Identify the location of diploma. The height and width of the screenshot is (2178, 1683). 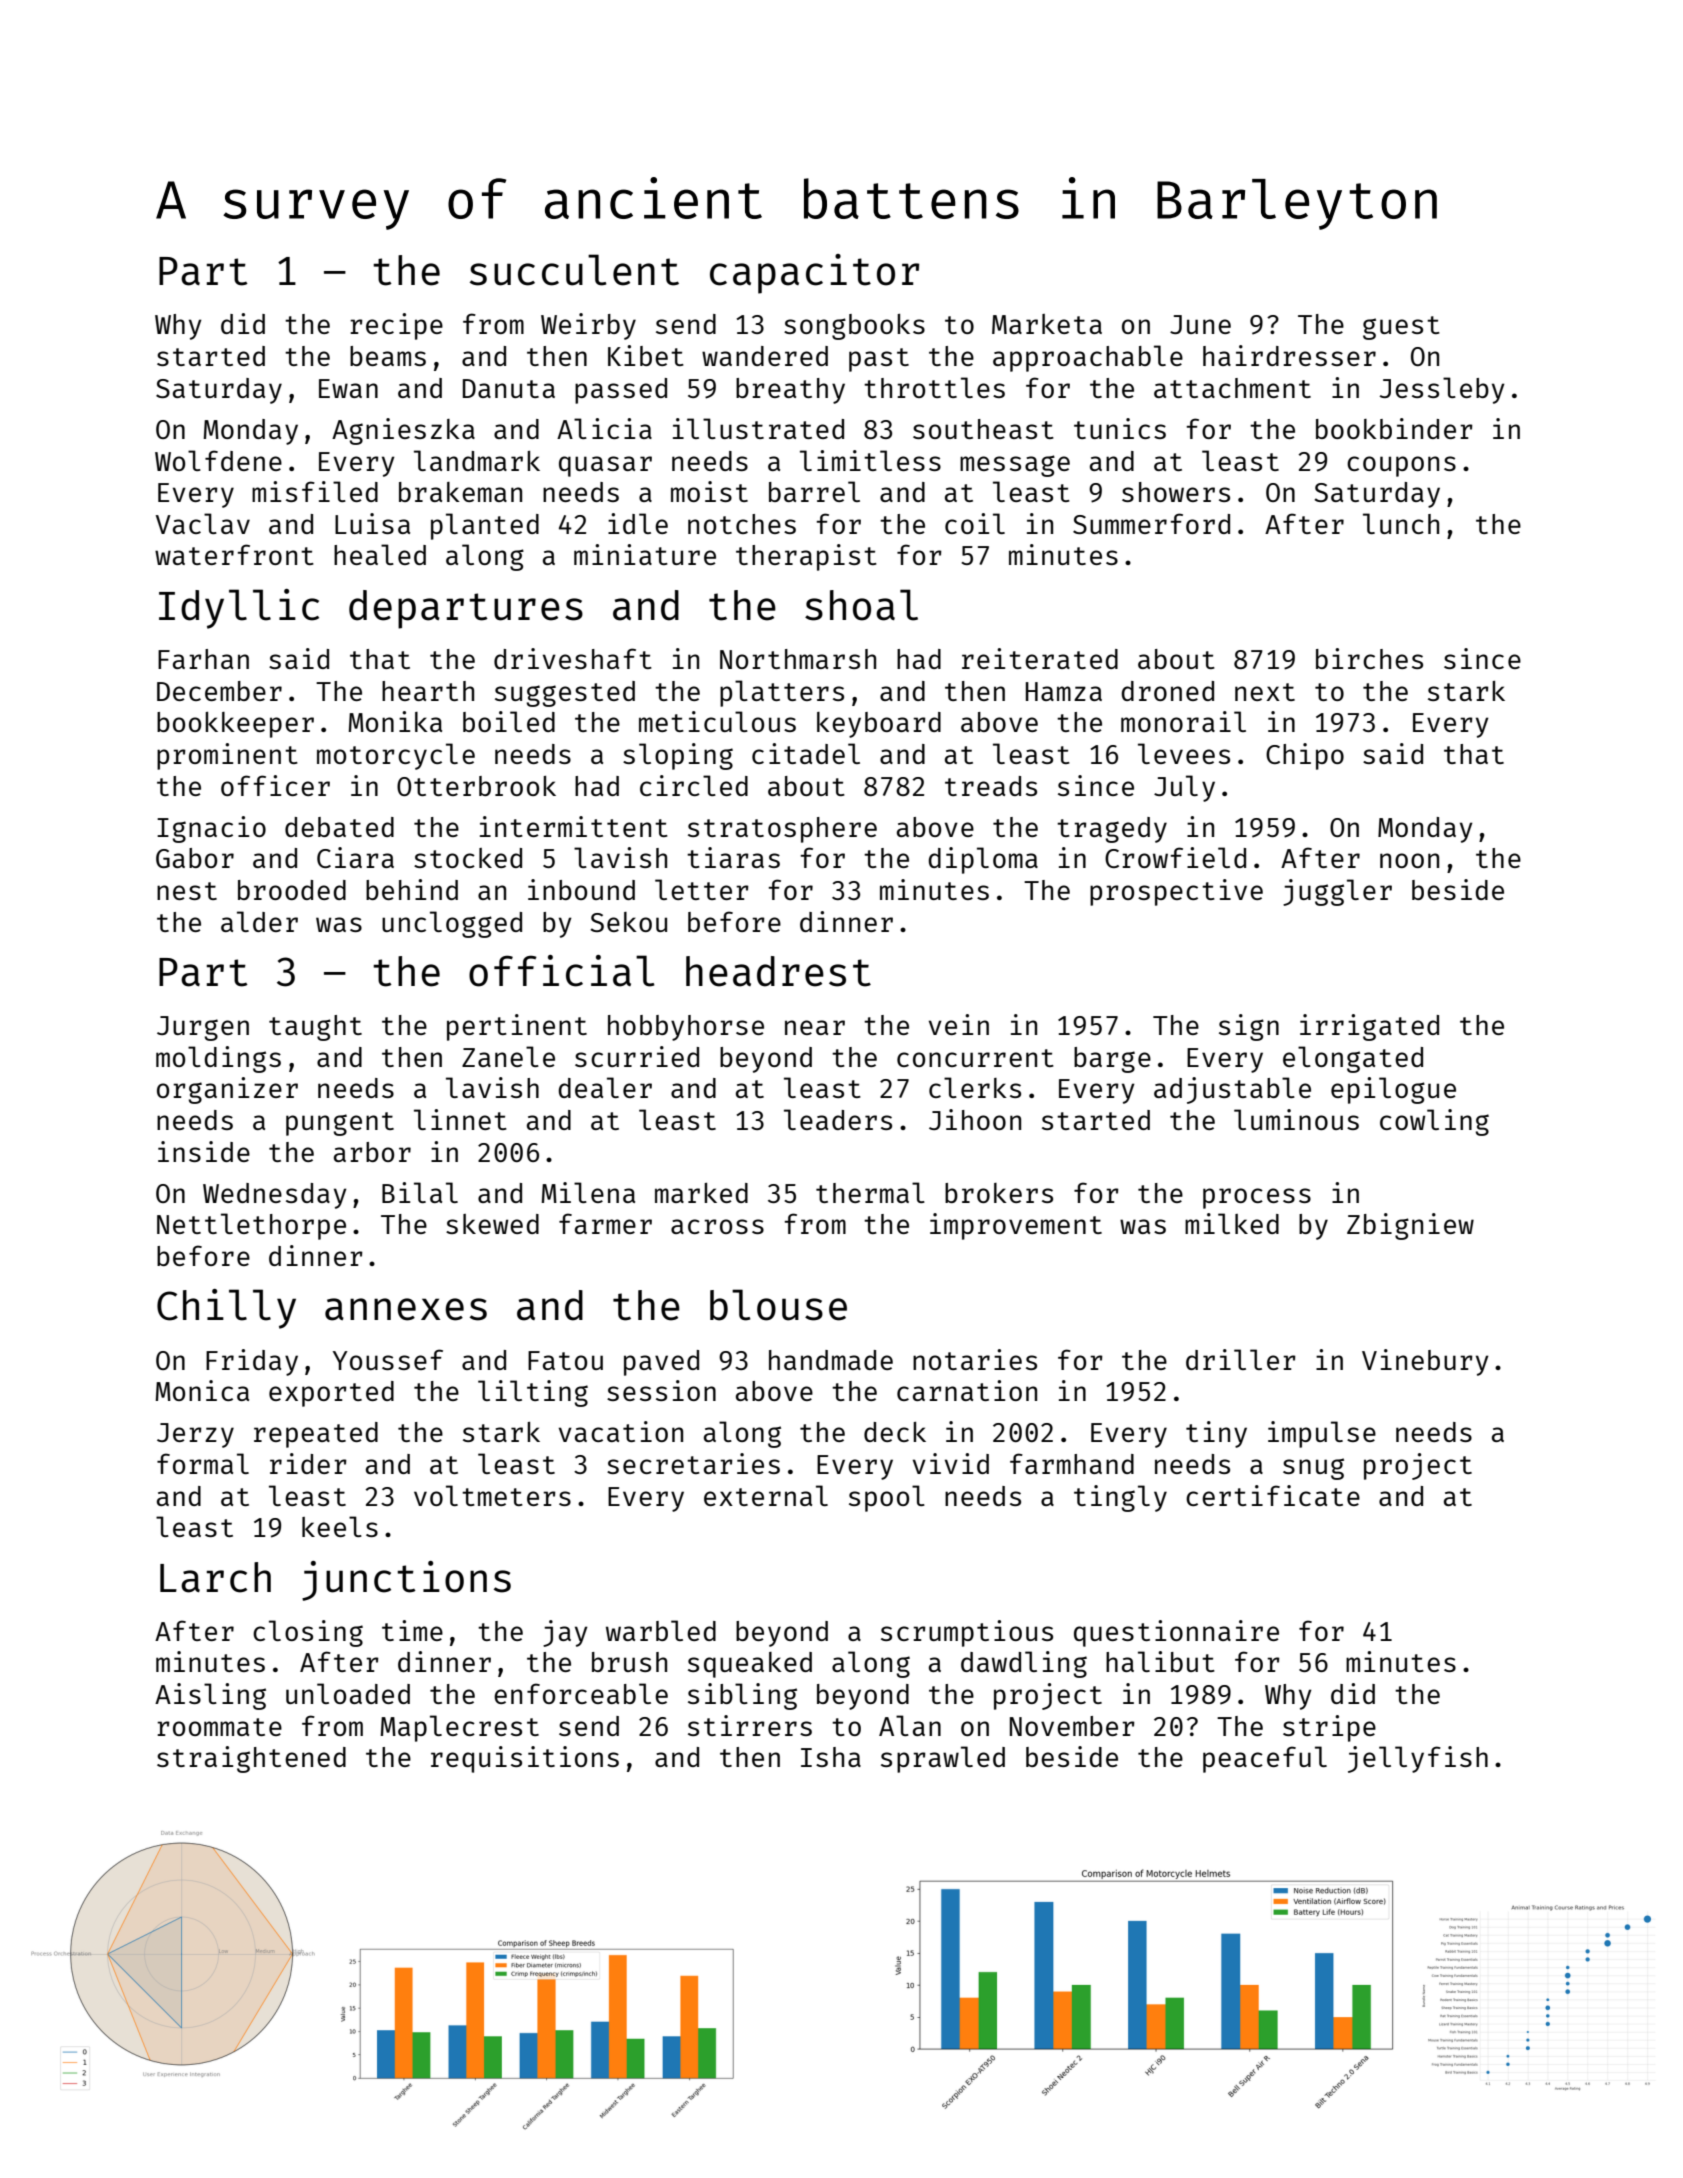
(983, 860).
